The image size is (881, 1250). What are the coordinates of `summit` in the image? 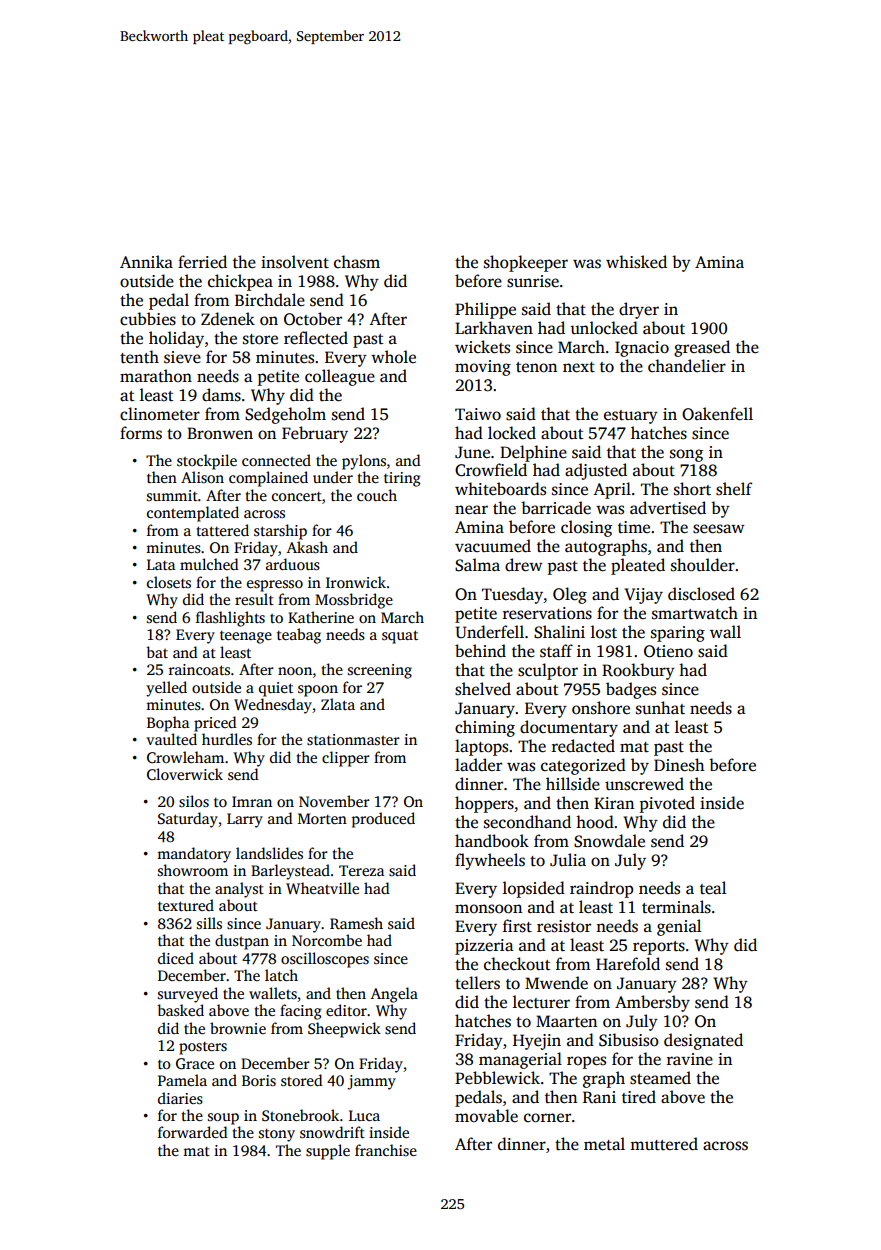 It's located at (172, 495).
